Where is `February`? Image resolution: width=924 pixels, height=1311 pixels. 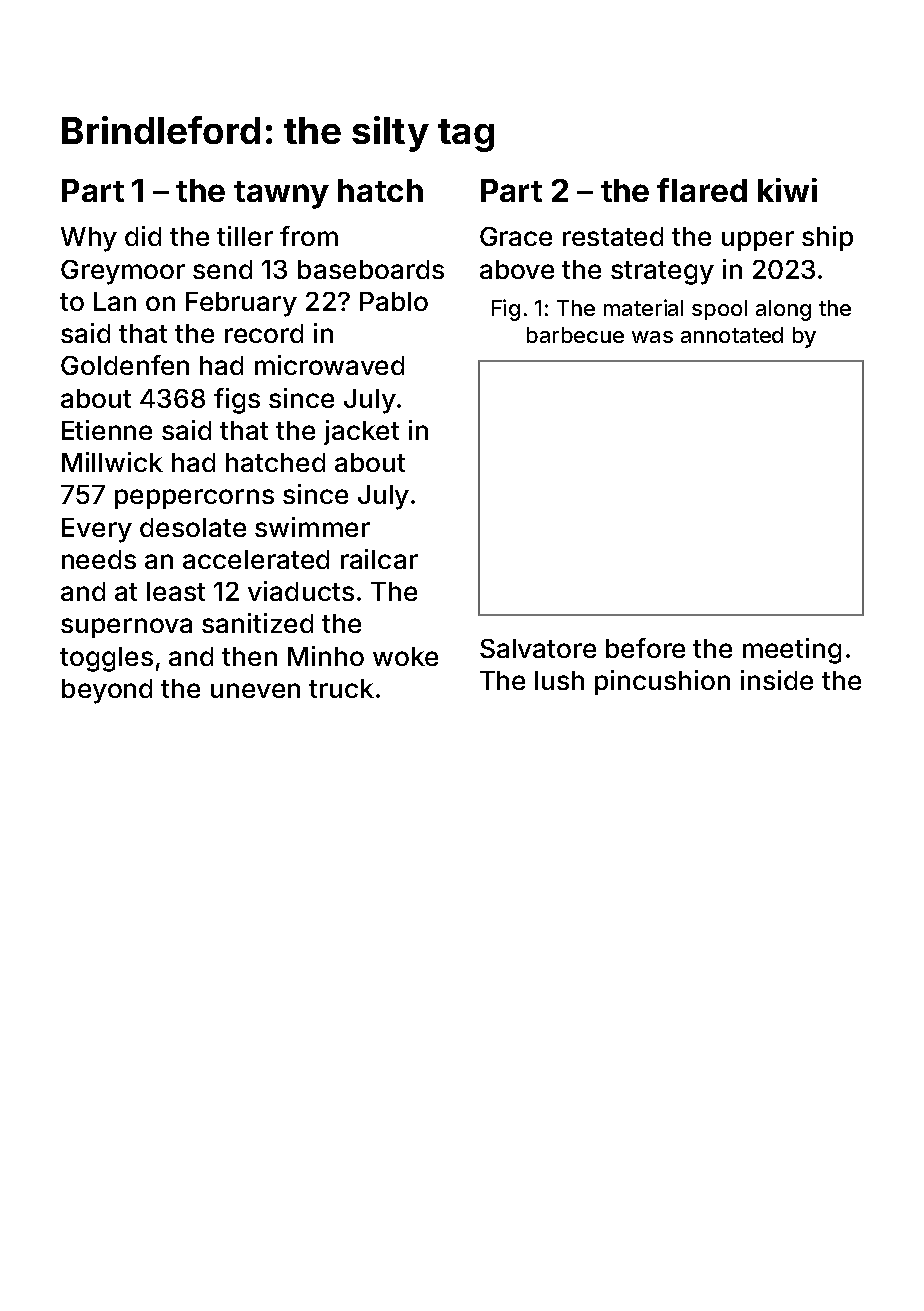
February is located at coordinates (241, 304).
